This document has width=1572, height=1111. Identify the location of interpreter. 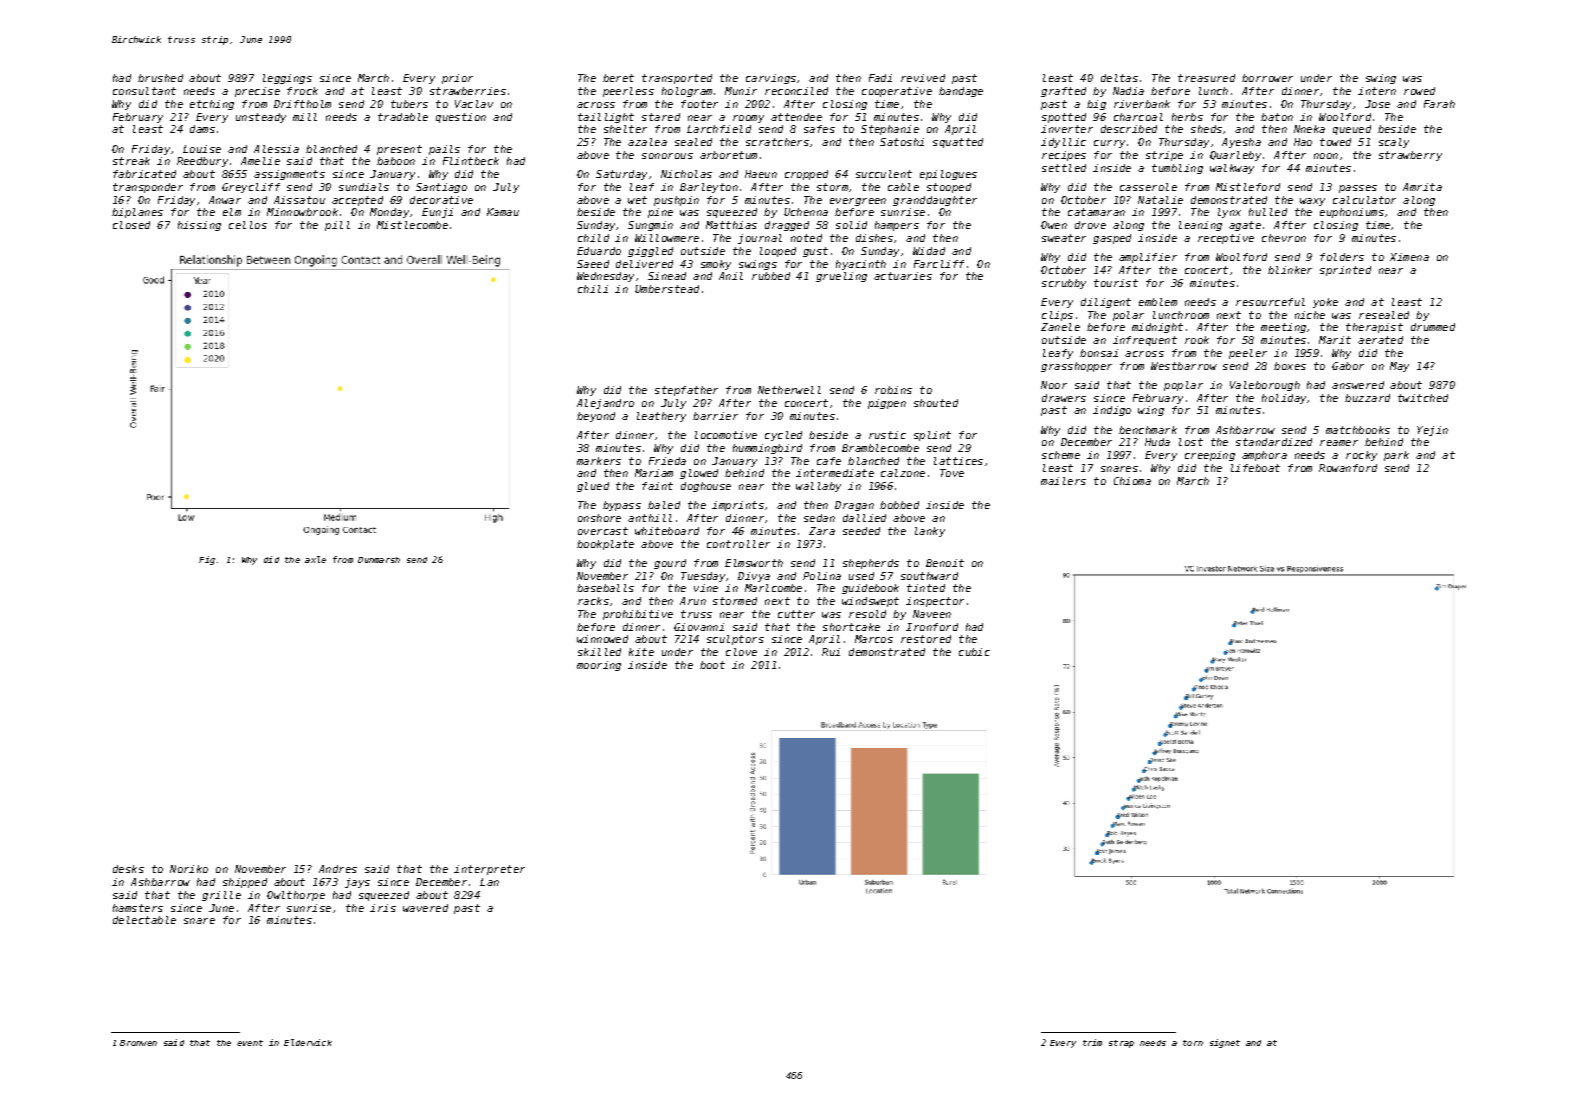
(489, 870).
